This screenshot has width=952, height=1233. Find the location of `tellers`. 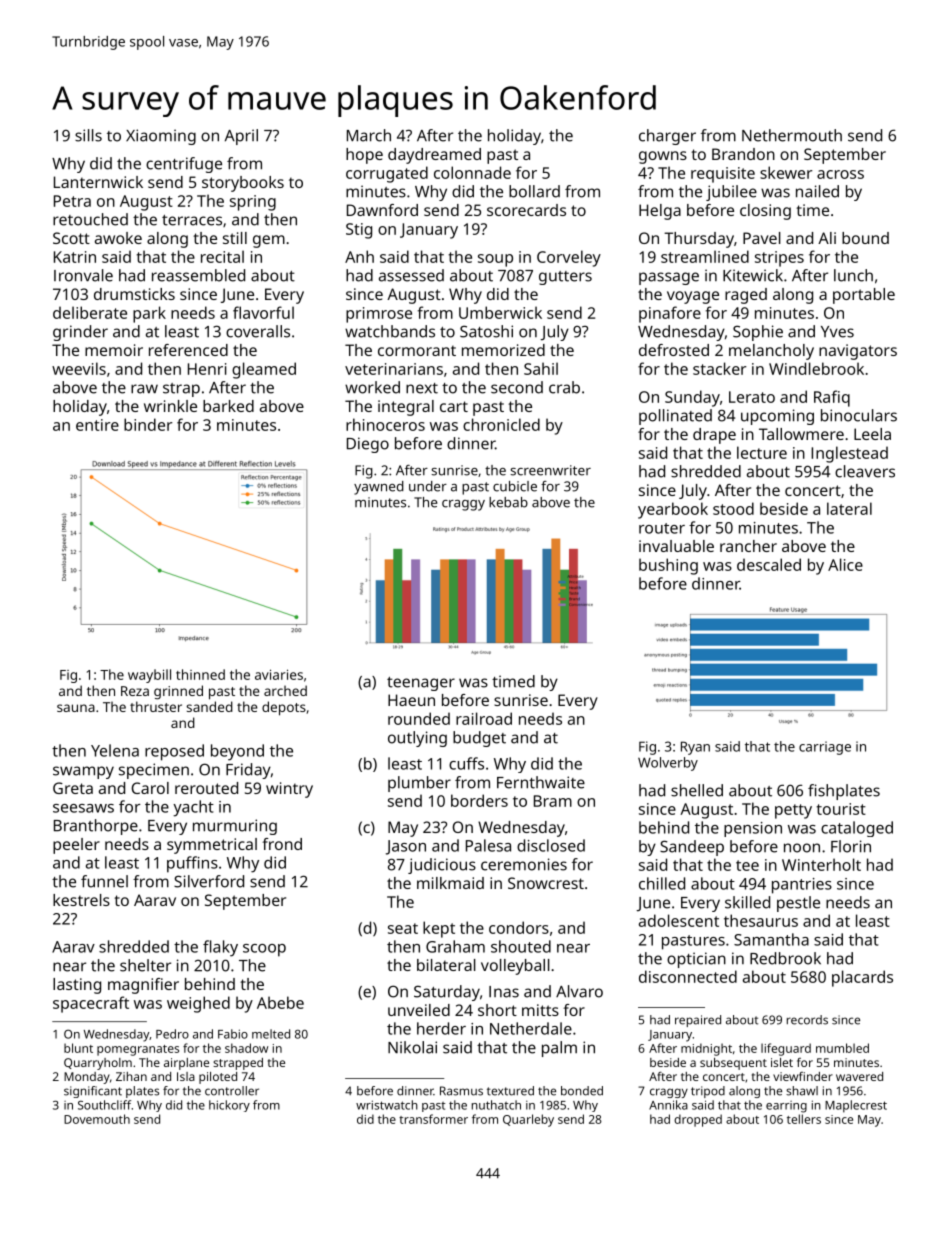

tellers is located at coordinates (804, 1119).
